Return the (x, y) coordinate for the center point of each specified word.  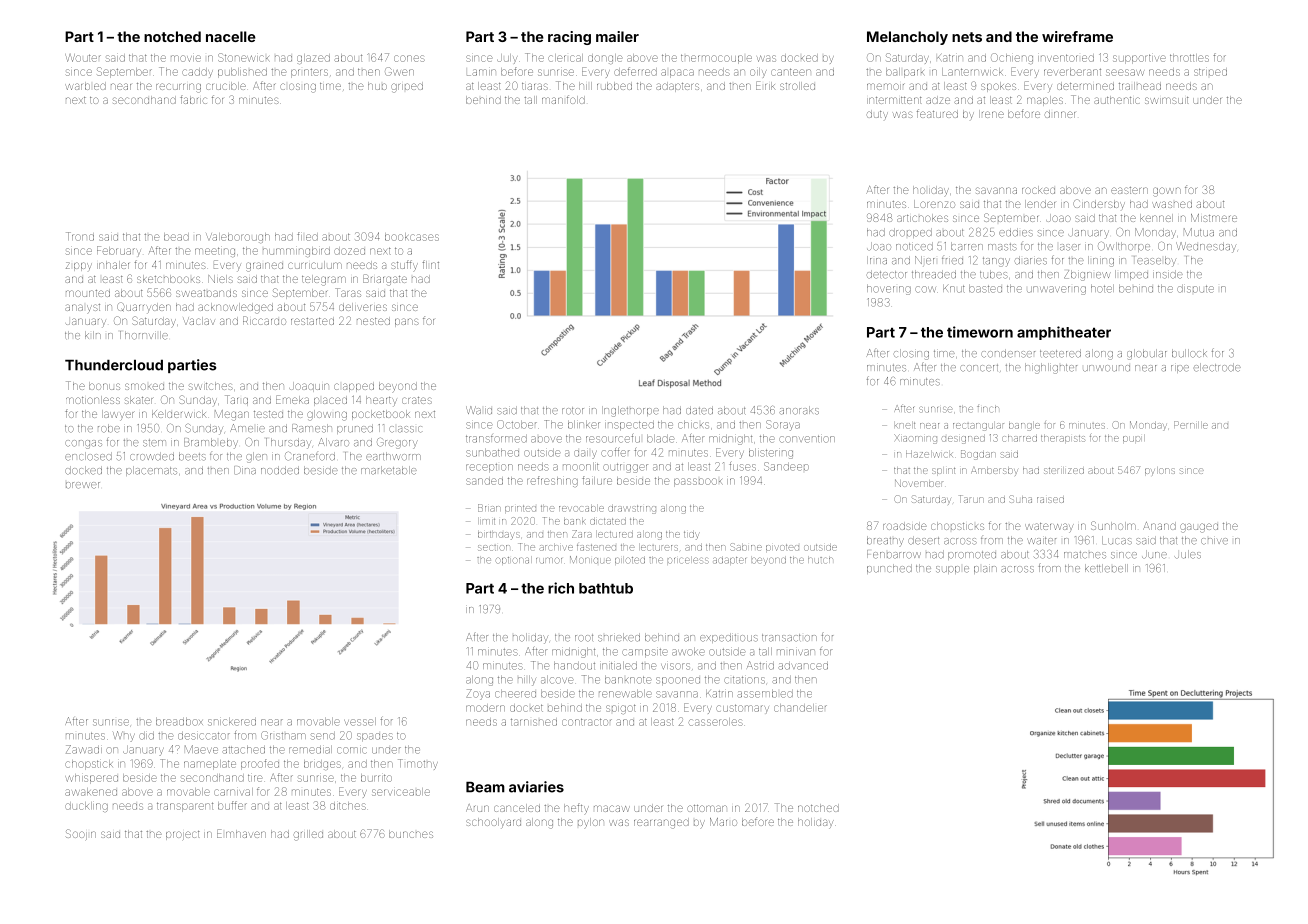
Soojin (81, 834)
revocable (581, 509)
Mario (723, 822)
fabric (193, 100)
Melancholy (907, 38)
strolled (797, 86)
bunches (411, 834)
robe (109, 428)
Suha (1020, 499)
